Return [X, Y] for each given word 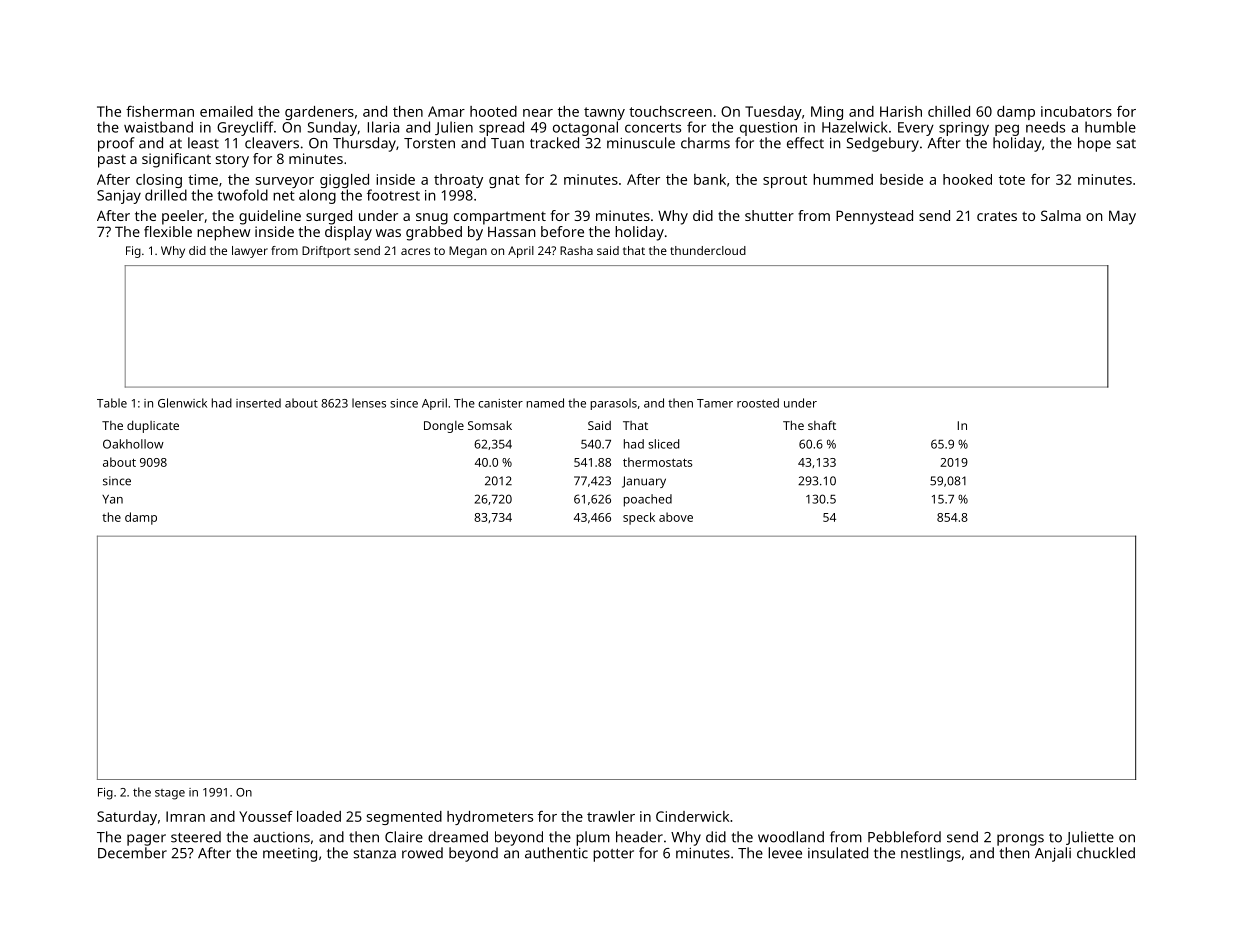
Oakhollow [133, 444]
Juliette [1090, 838]
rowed [422, 853]
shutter [769, 215]
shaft [822, 425]
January [644, 482]
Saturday [127, 818]
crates [997, 216]
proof [116, 144]
